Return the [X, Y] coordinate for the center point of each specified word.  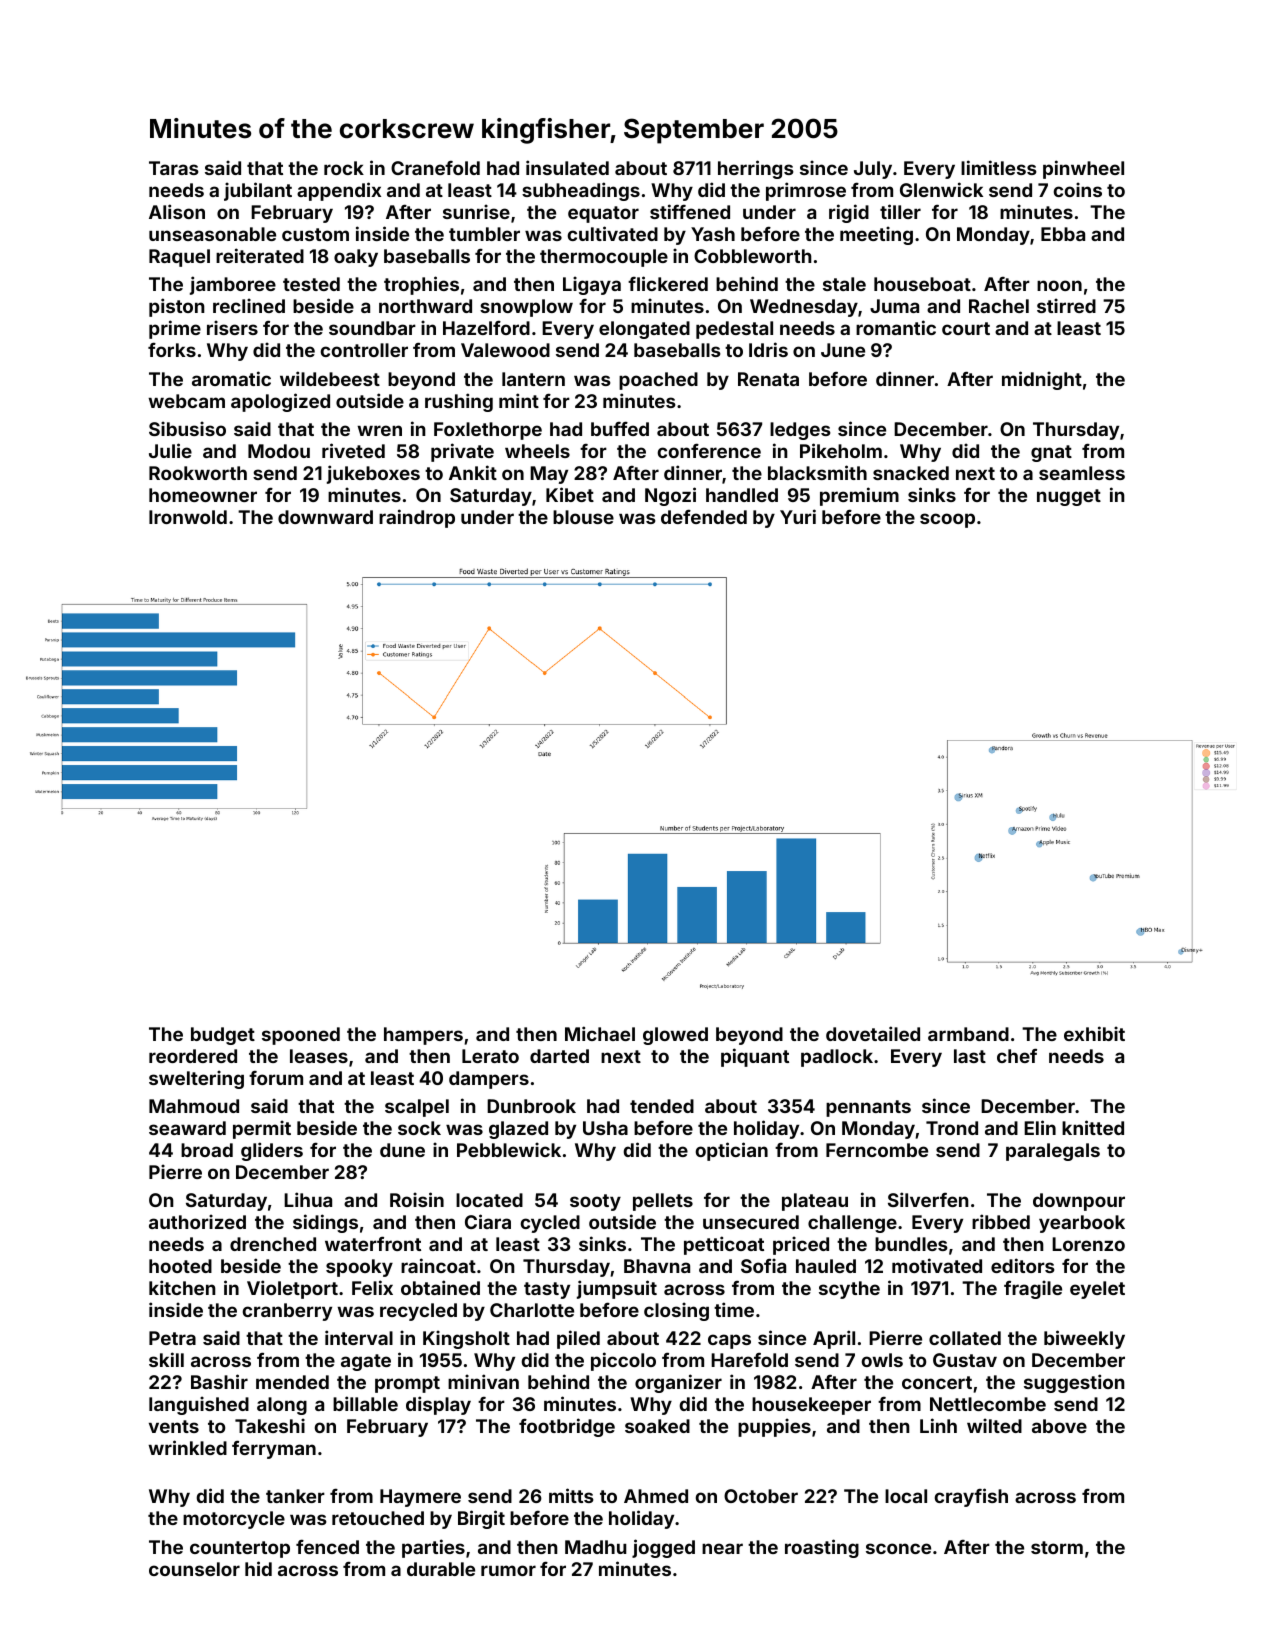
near [722, 1548]
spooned [301, 1036]
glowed [675, 1036]
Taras [174, 168]
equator [603, 214]
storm [1057, 1547]
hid [258, 1568]
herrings [756, 169]
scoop [947, 520]
